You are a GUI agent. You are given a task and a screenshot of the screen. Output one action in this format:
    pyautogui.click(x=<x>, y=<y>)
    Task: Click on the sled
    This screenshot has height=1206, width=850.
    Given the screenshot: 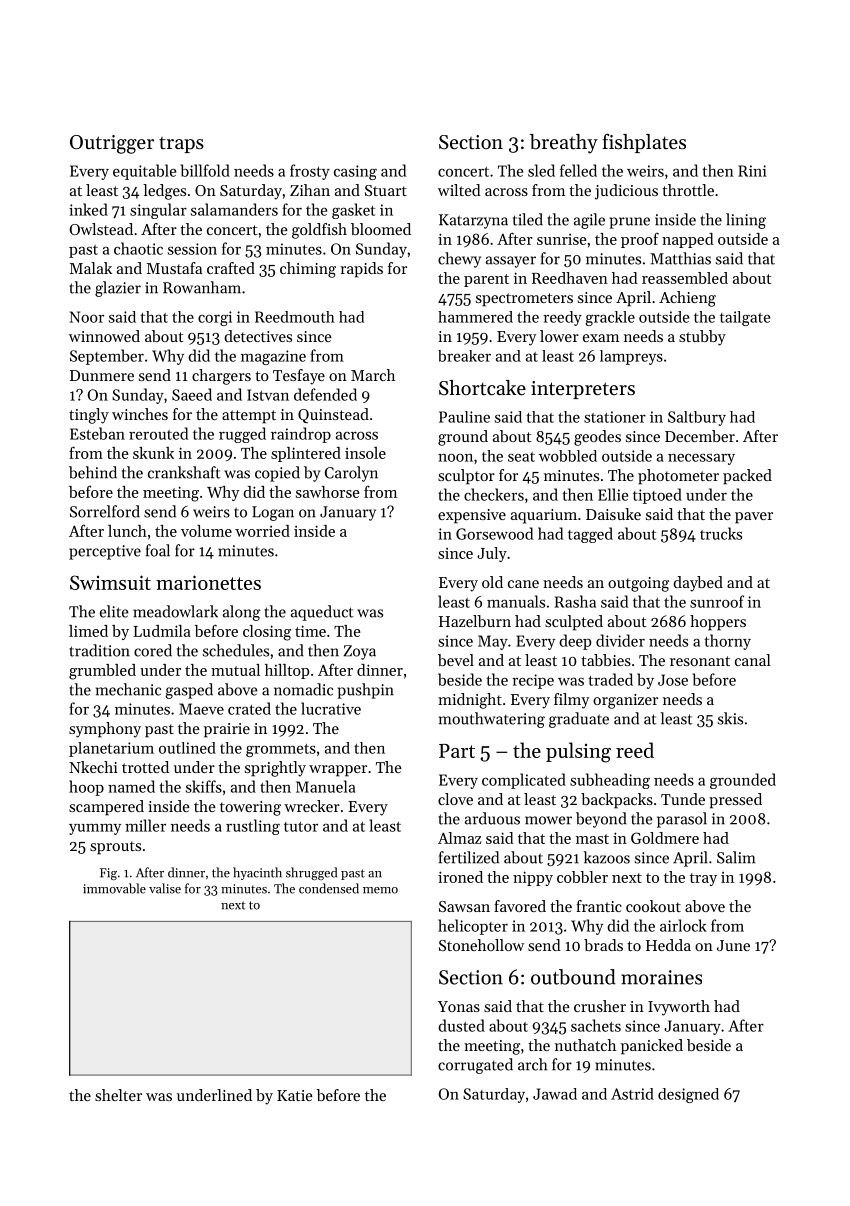 What is the action you would take?
    pyautogui.click(x=541, y=170)
